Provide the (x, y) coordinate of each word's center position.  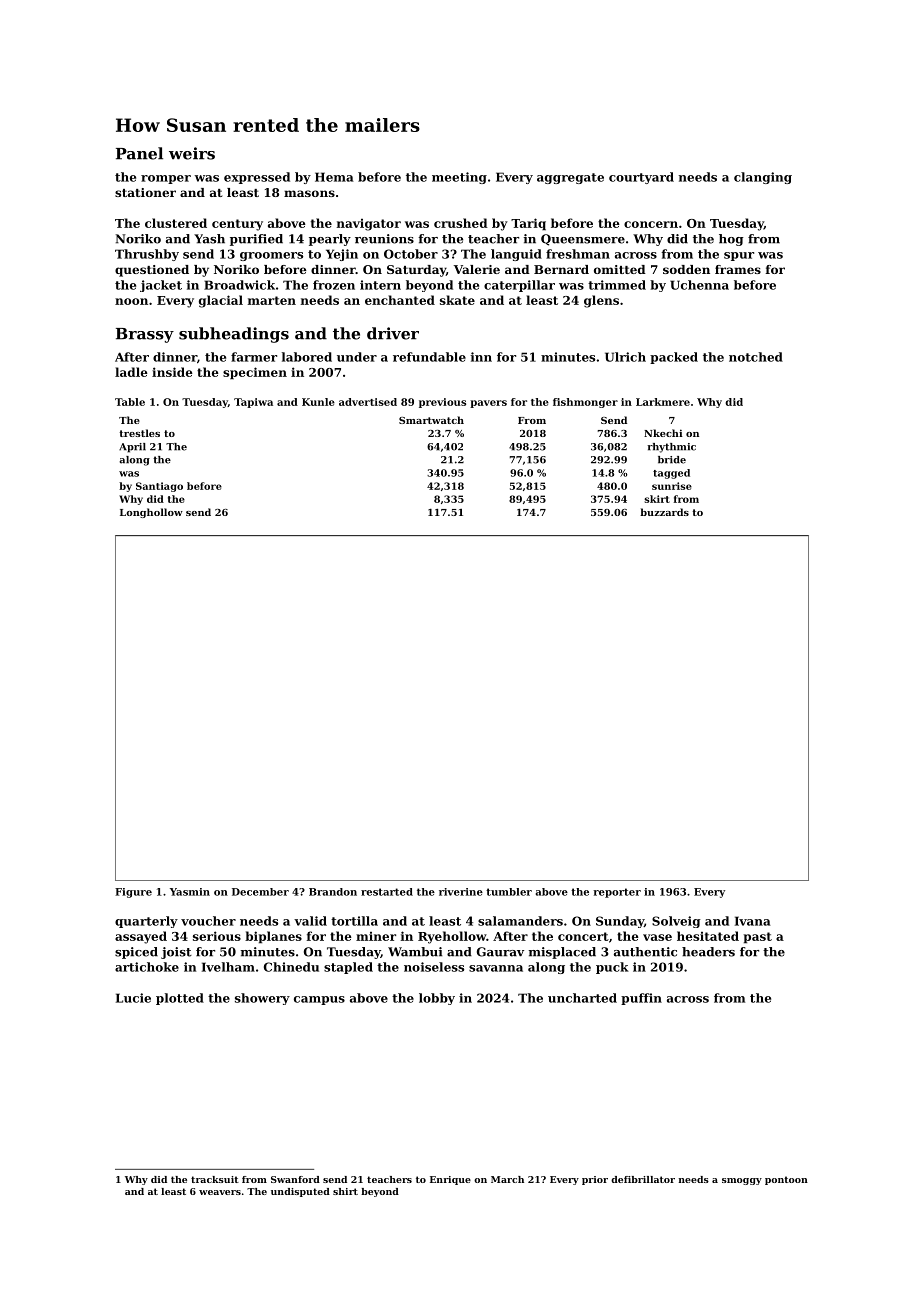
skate (457, 300)
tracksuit (215, 1179)
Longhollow (151, 513)
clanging (763, 178)
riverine (461, 892)
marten (272, 300)
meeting (459, 178)
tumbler (509, 892)
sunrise (672, 486)
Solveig (676, 922)
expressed (257, 178)
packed (674, 358)
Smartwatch (431, 420)
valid (310, 921)
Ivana (753, 921)
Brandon (333, 892)
